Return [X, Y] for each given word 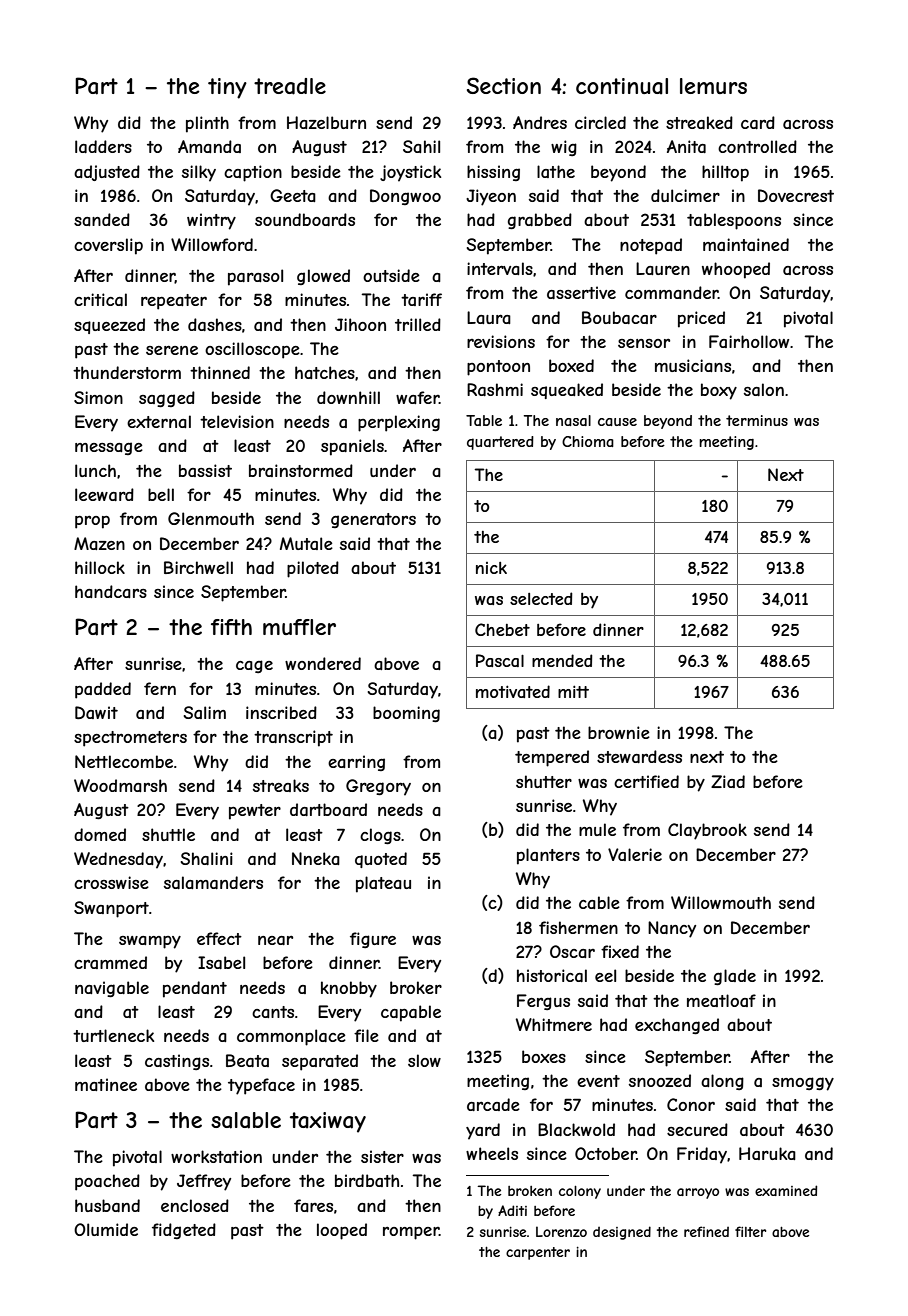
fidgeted [184, 1231]
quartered [500, 443]
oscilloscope [252, 350]
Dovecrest [796, 195]
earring [356, 763]
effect [219, 938]
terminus [757, 420]
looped [342, 1231]
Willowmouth [721, 902]
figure [373, 940]
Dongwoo [405, 197]
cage [254, 666]
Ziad [728, 781]
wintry [211, 221]
